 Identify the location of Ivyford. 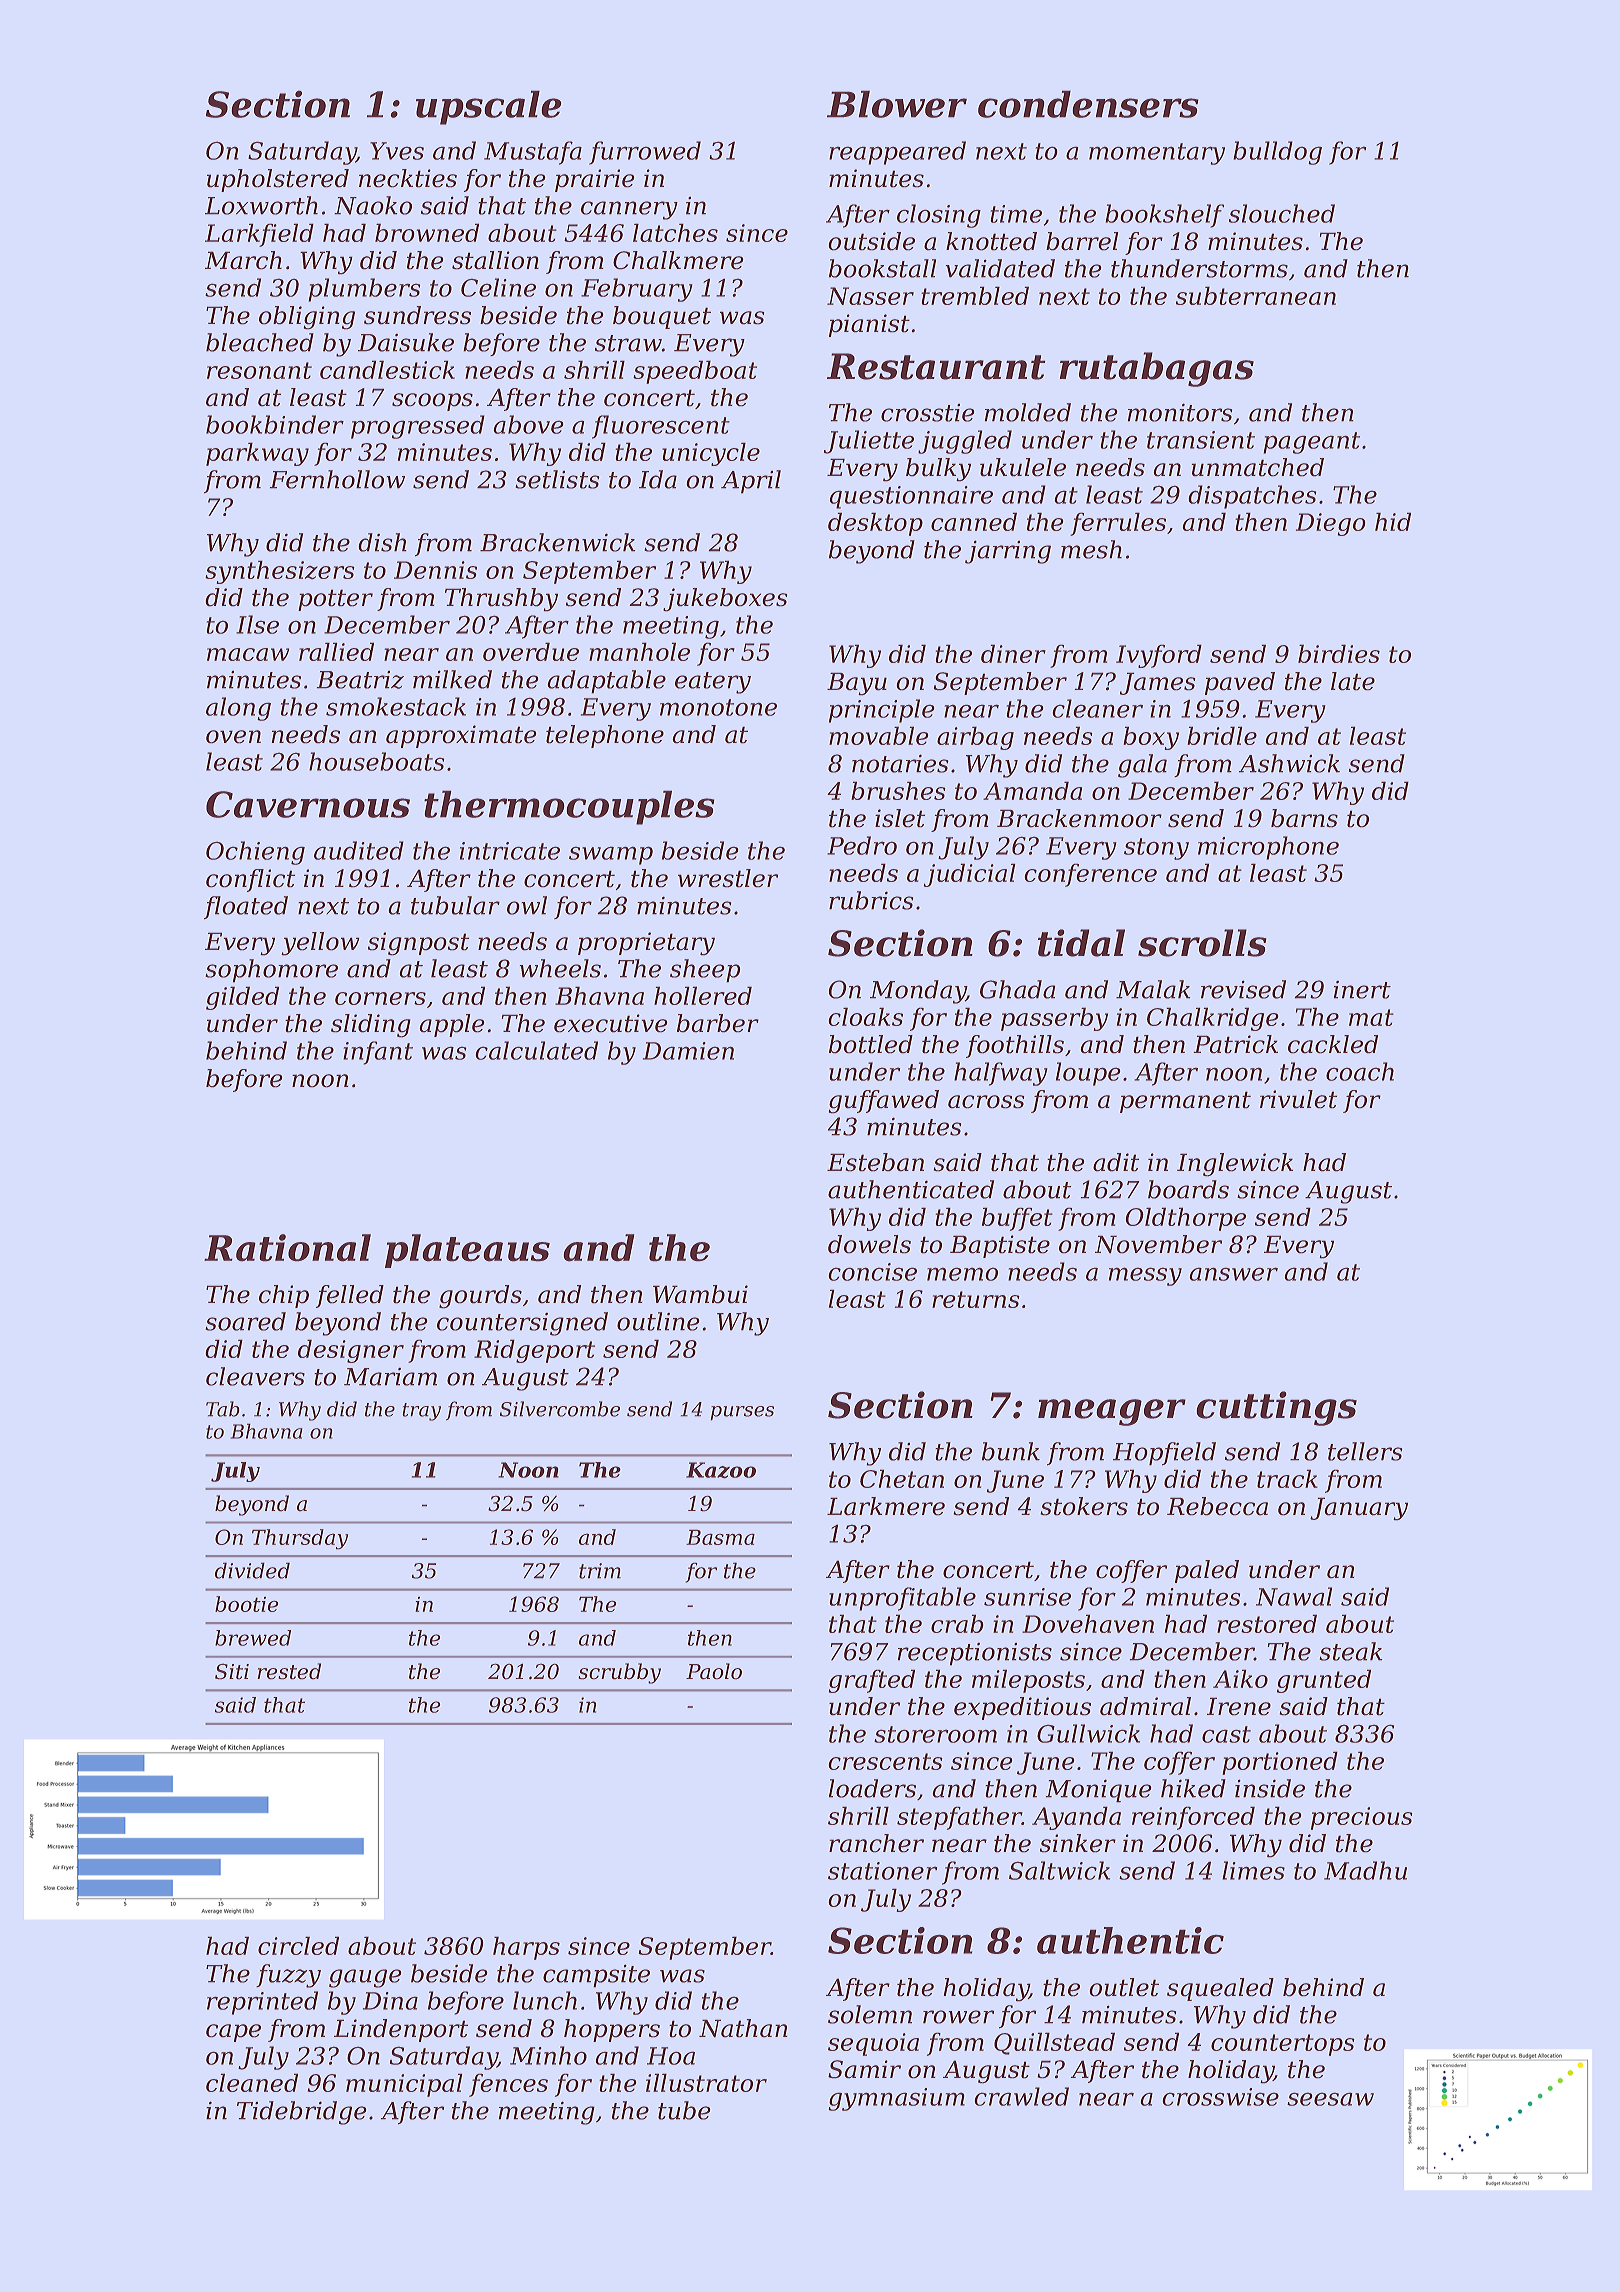
(1159, 656).
